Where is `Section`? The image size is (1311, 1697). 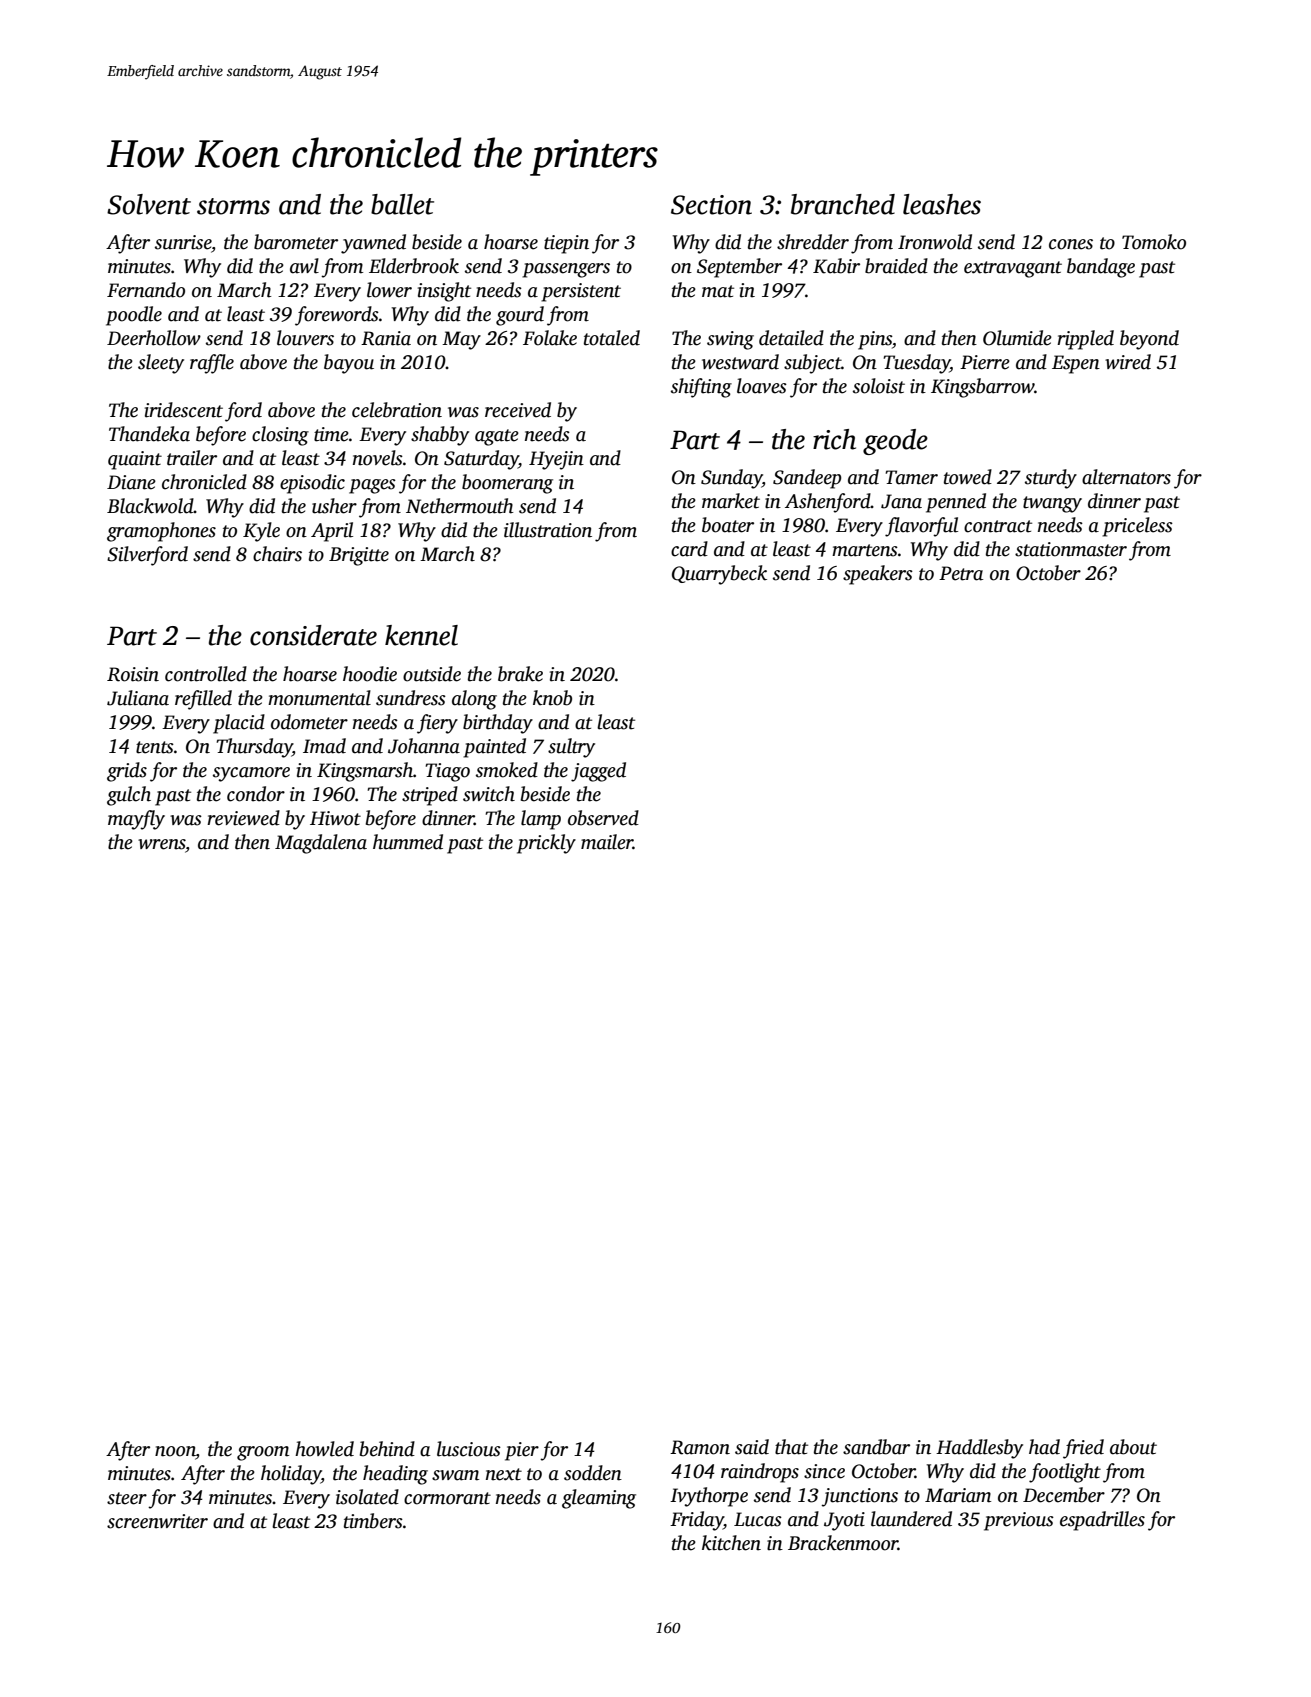 Section is located at coordinates (711, 205).
